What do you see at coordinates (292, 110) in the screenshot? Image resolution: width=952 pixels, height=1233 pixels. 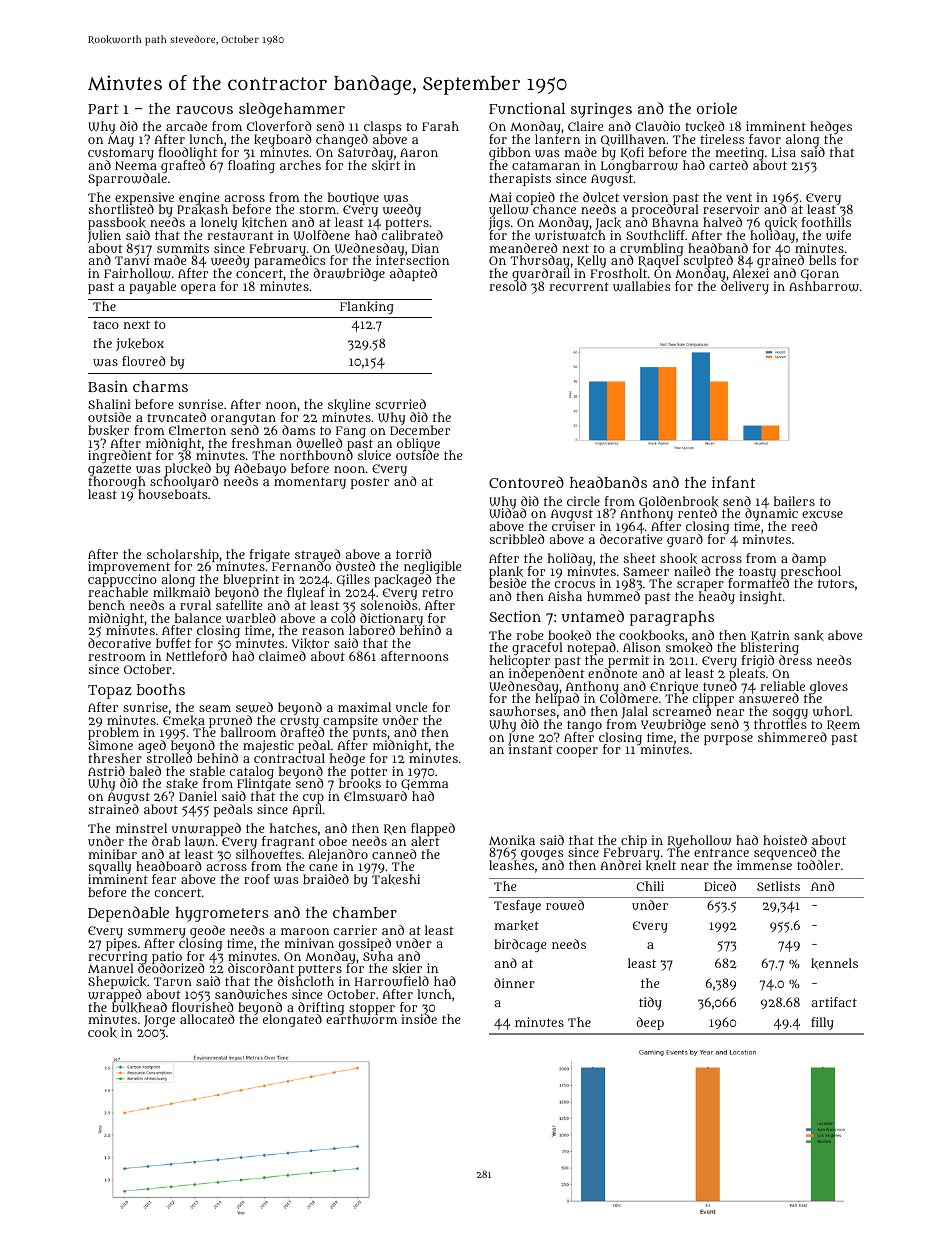 I see `sledgehammer` at bounding box center [292, 110].
